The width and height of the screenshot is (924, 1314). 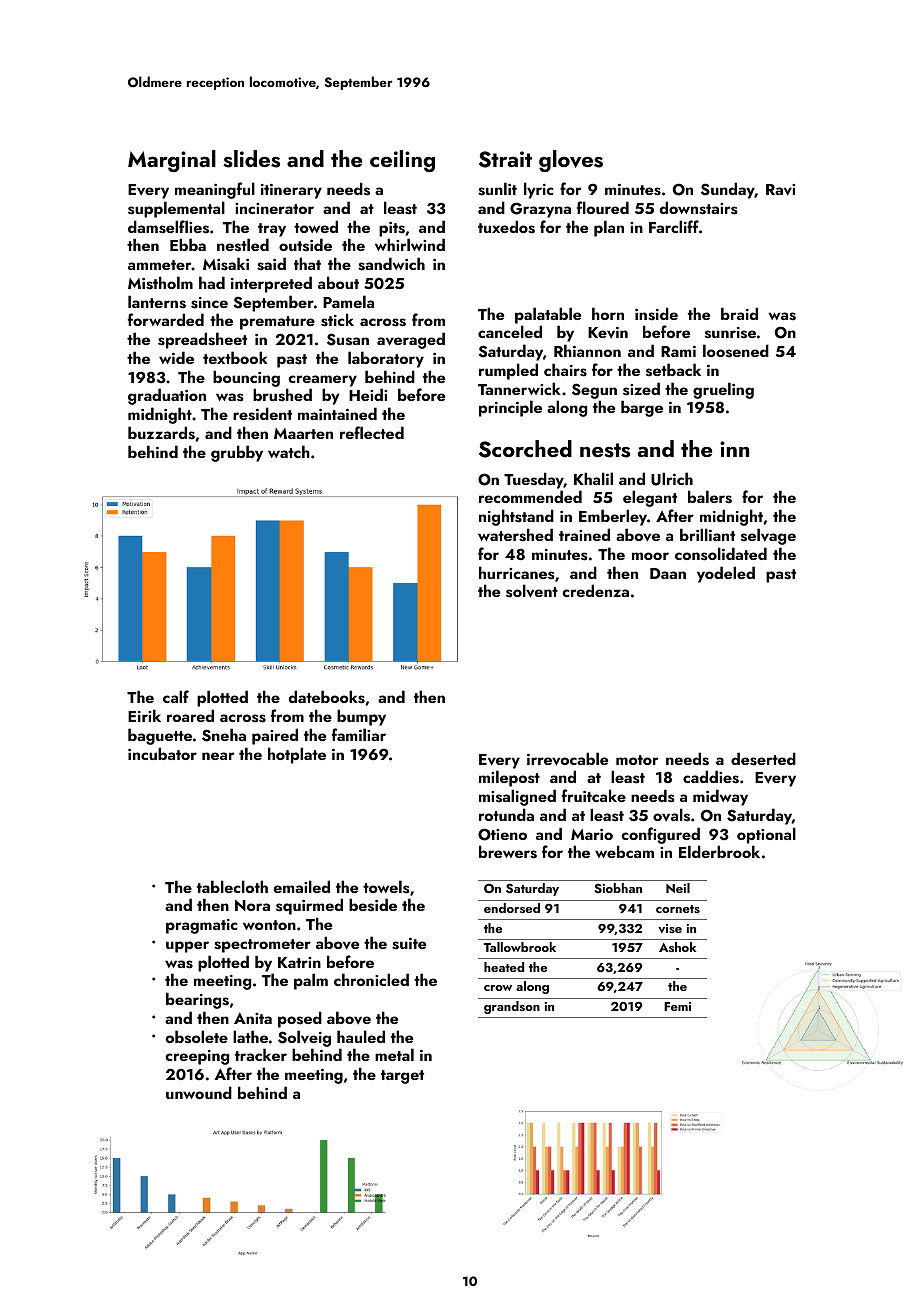 What do you see at coordinates (720, 797) in the screenshot?
I see `midway` at bounding box center [720, 797].
